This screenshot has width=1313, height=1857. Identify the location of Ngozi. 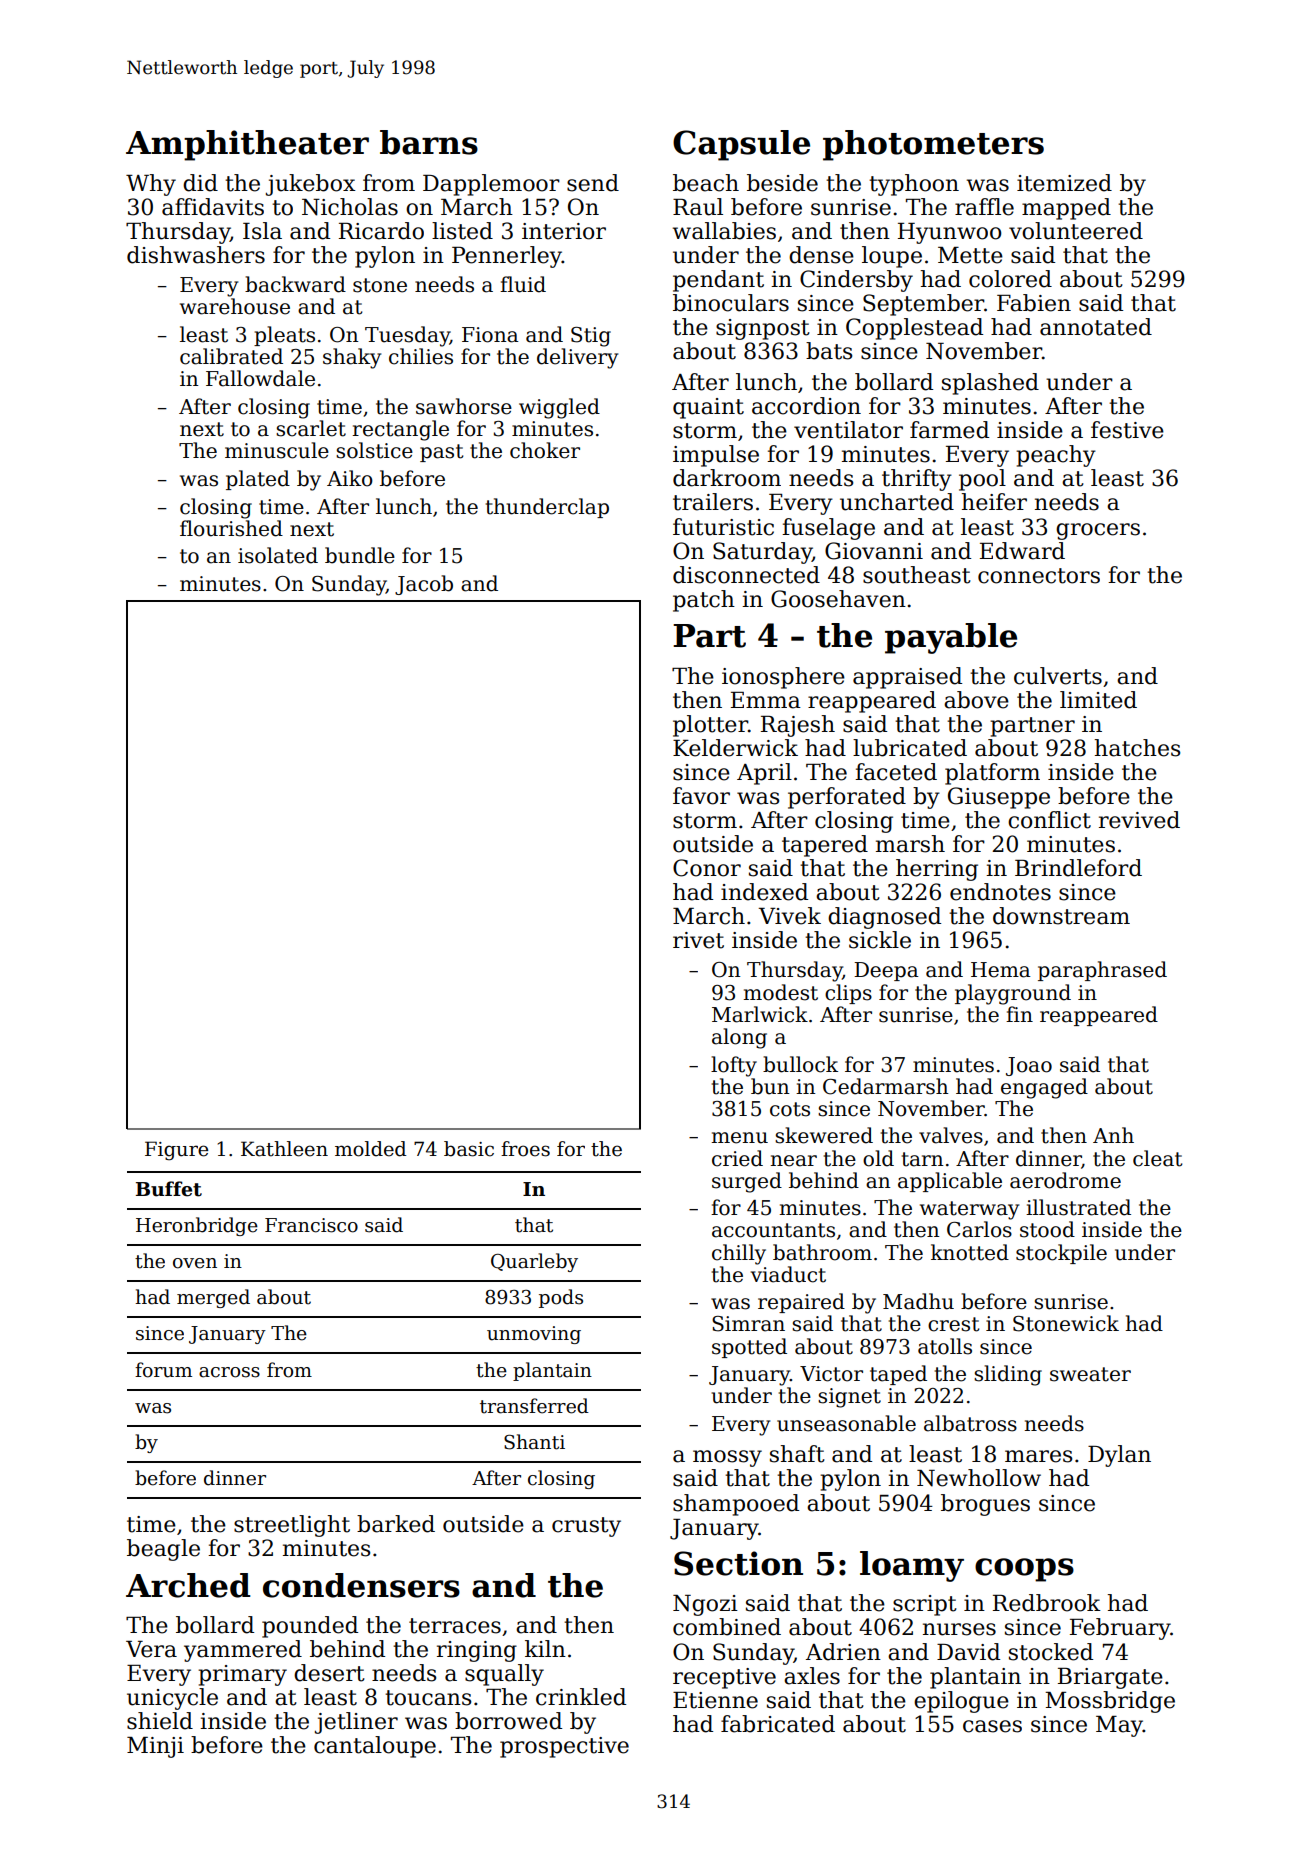
(705, 1605).
